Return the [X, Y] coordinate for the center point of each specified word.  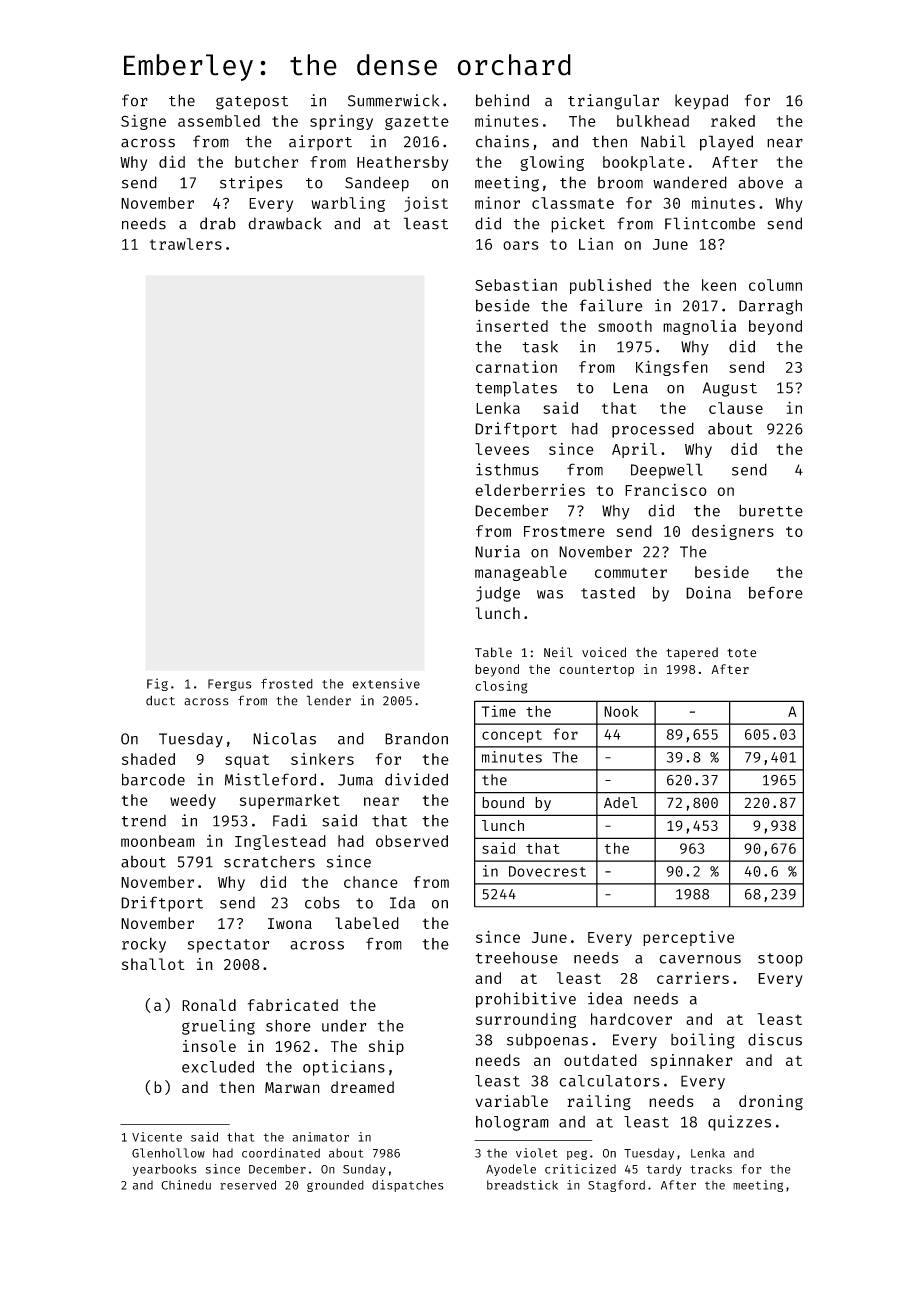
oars [521, 245]
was [550, 594]
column [775, 285]
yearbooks [165, 1170]
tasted [608, 592]
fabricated [293, 1005]
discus [775, 1039]
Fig [157, 684]
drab [218, 223]
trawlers [186, 244]
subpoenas [547, 1041]
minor [497, 202]
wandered [690, 182]
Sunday [364, 1170]
